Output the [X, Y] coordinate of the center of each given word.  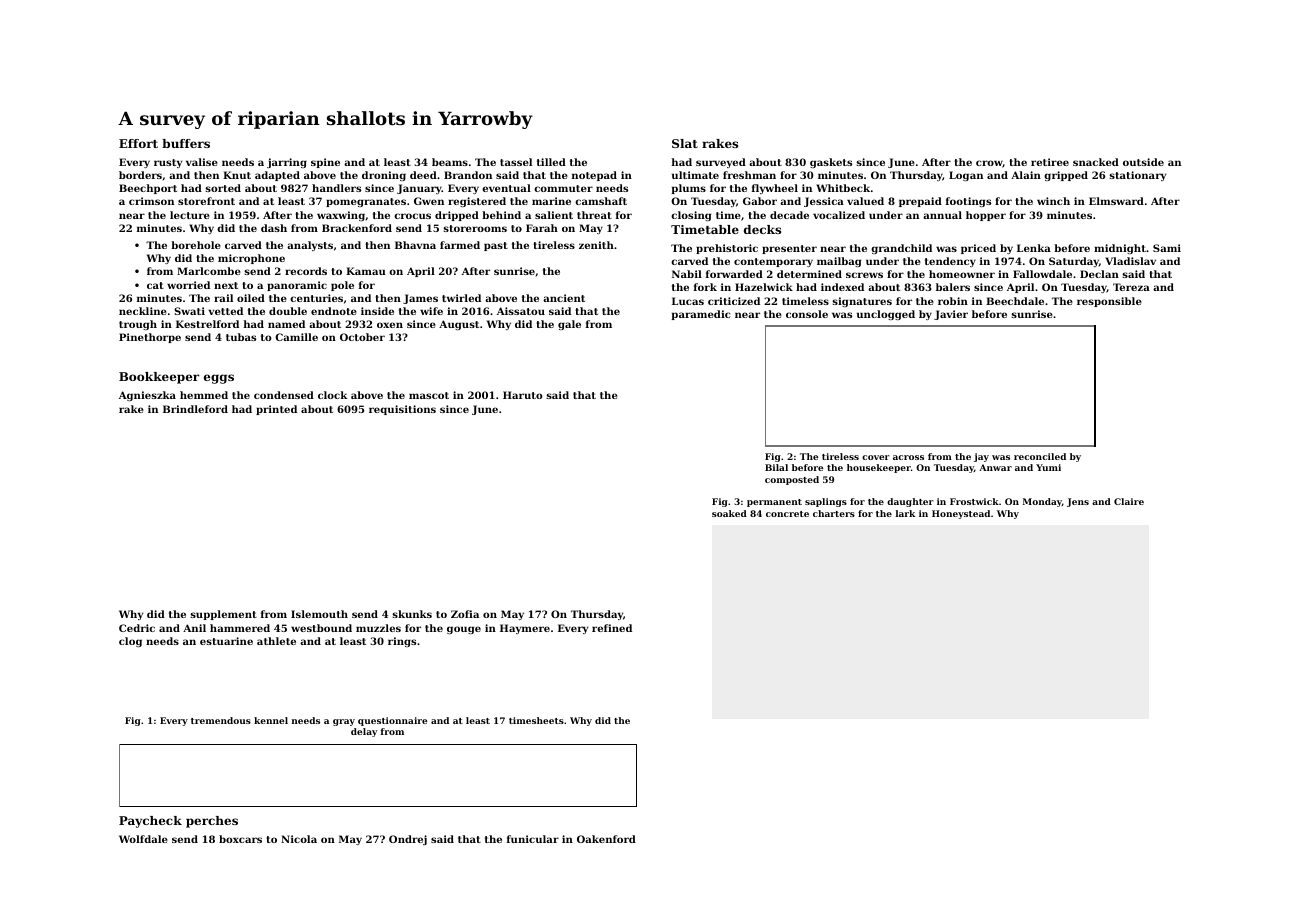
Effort [138, 143]
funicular [533, 839]
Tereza [1131, 287]
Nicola [299, 839]
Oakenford [606, 839]
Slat [685, 143]
